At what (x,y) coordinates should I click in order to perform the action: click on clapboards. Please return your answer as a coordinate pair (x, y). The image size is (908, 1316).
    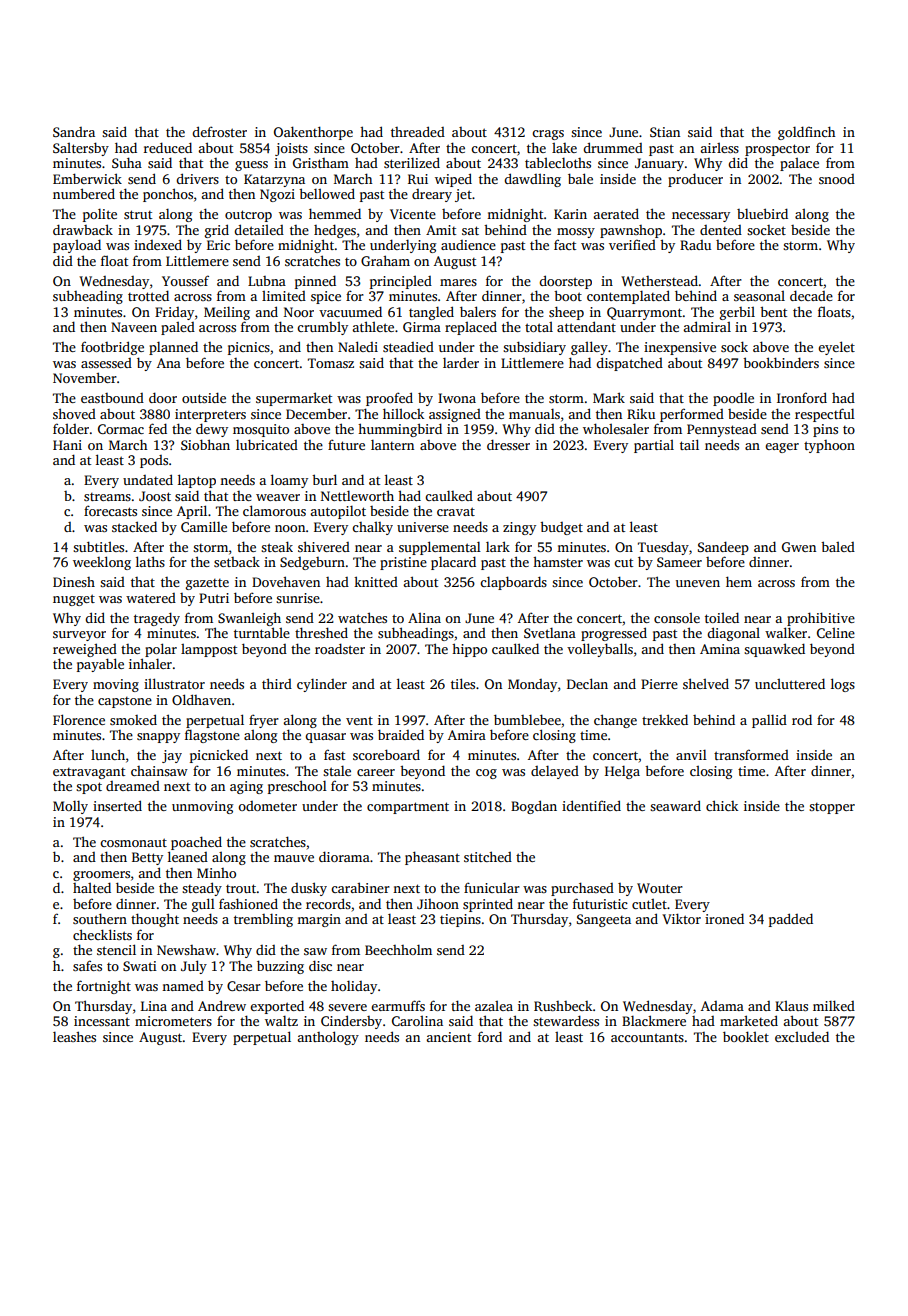
    Looking at the image, I should click on (513, 583).
